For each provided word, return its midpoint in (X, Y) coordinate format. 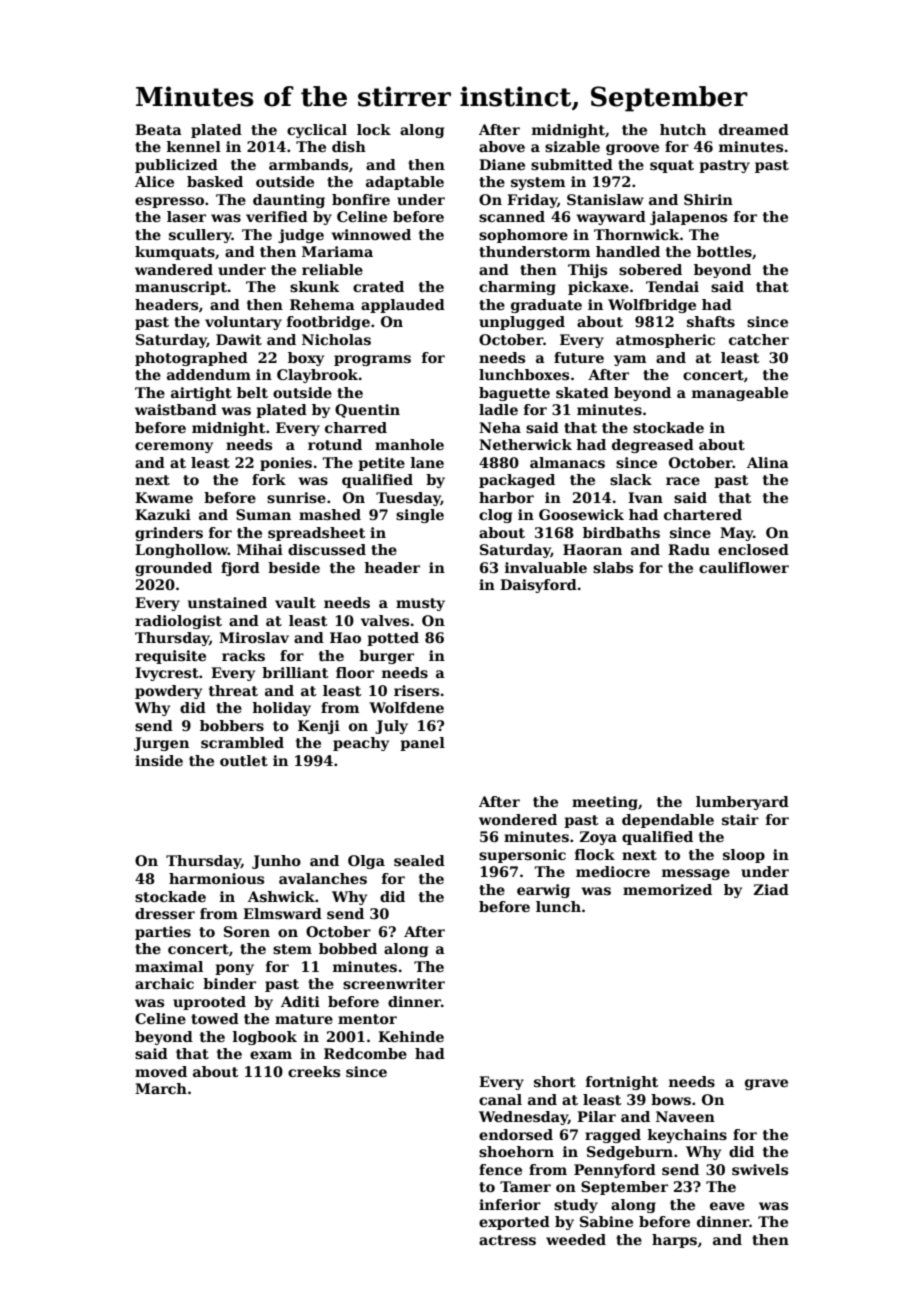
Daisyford (538, 586)
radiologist (178, 622)
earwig (543, 891)
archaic (164, 983)
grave (766, 1084)
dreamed (754, 129)
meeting (605, 803)
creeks (314, 1071)
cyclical (317, 131)
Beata (158, 129)
